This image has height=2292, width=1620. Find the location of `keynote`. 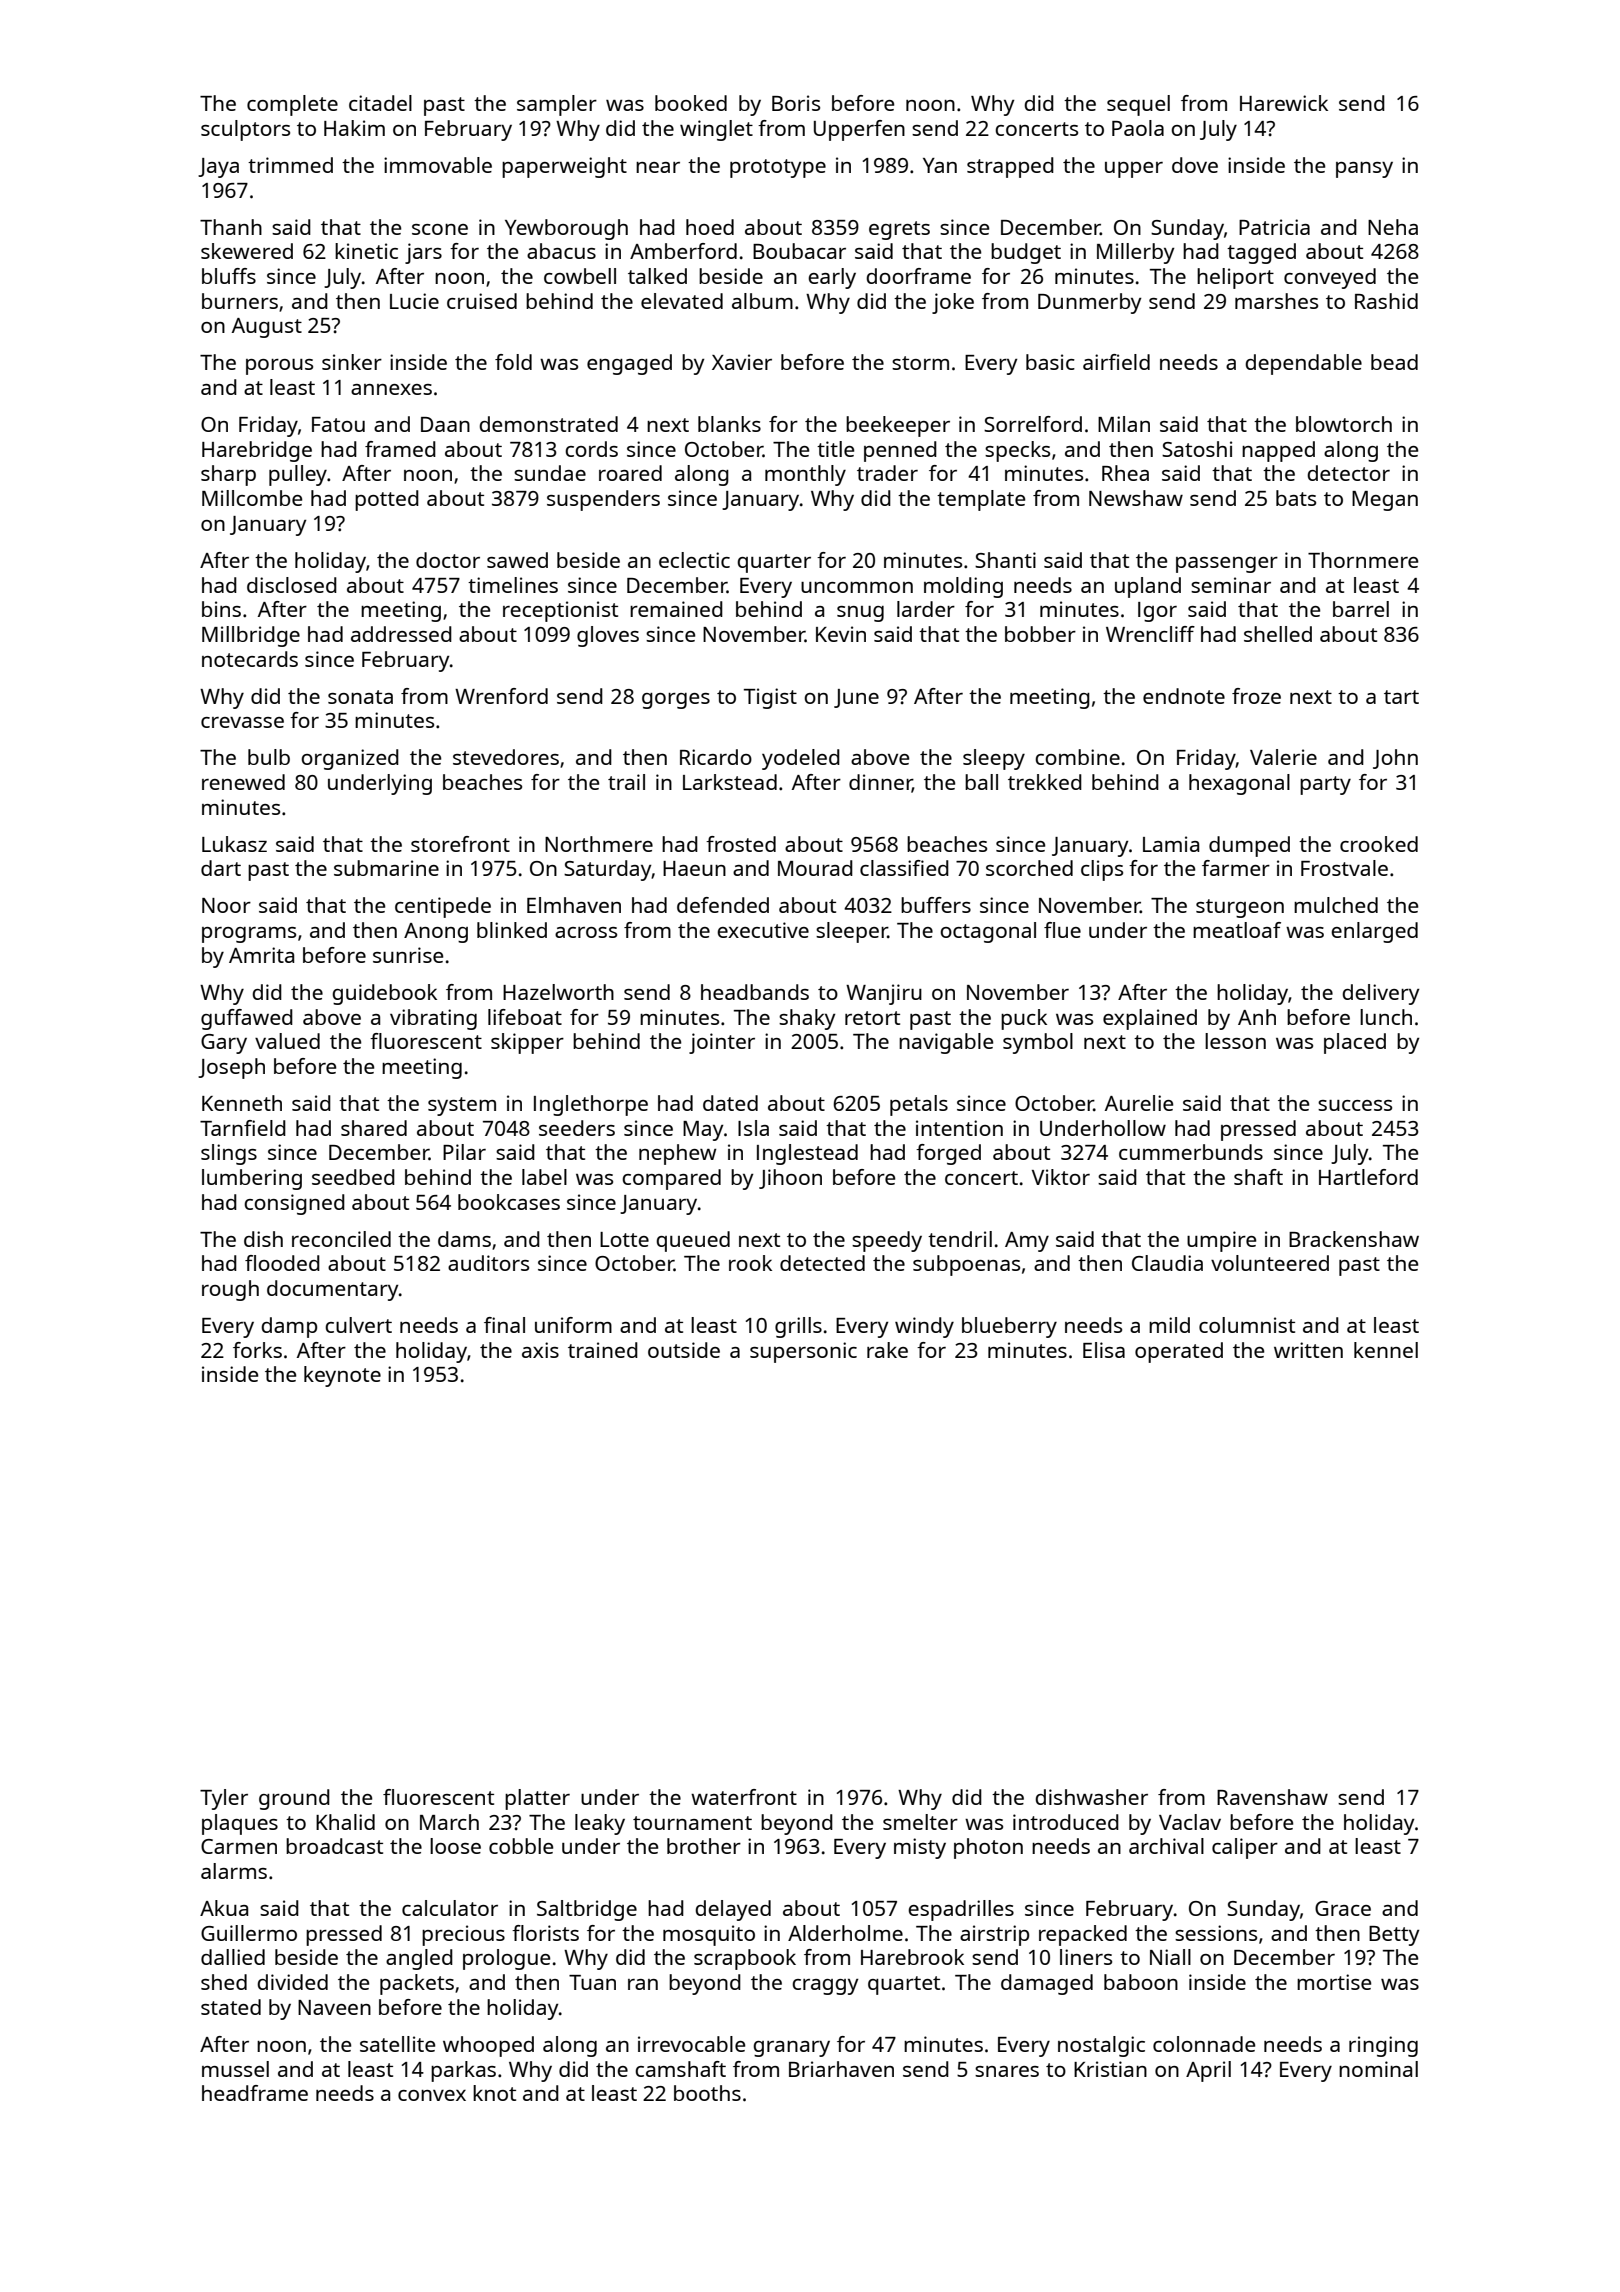

keynote is located at coordinates (342, 1376).
